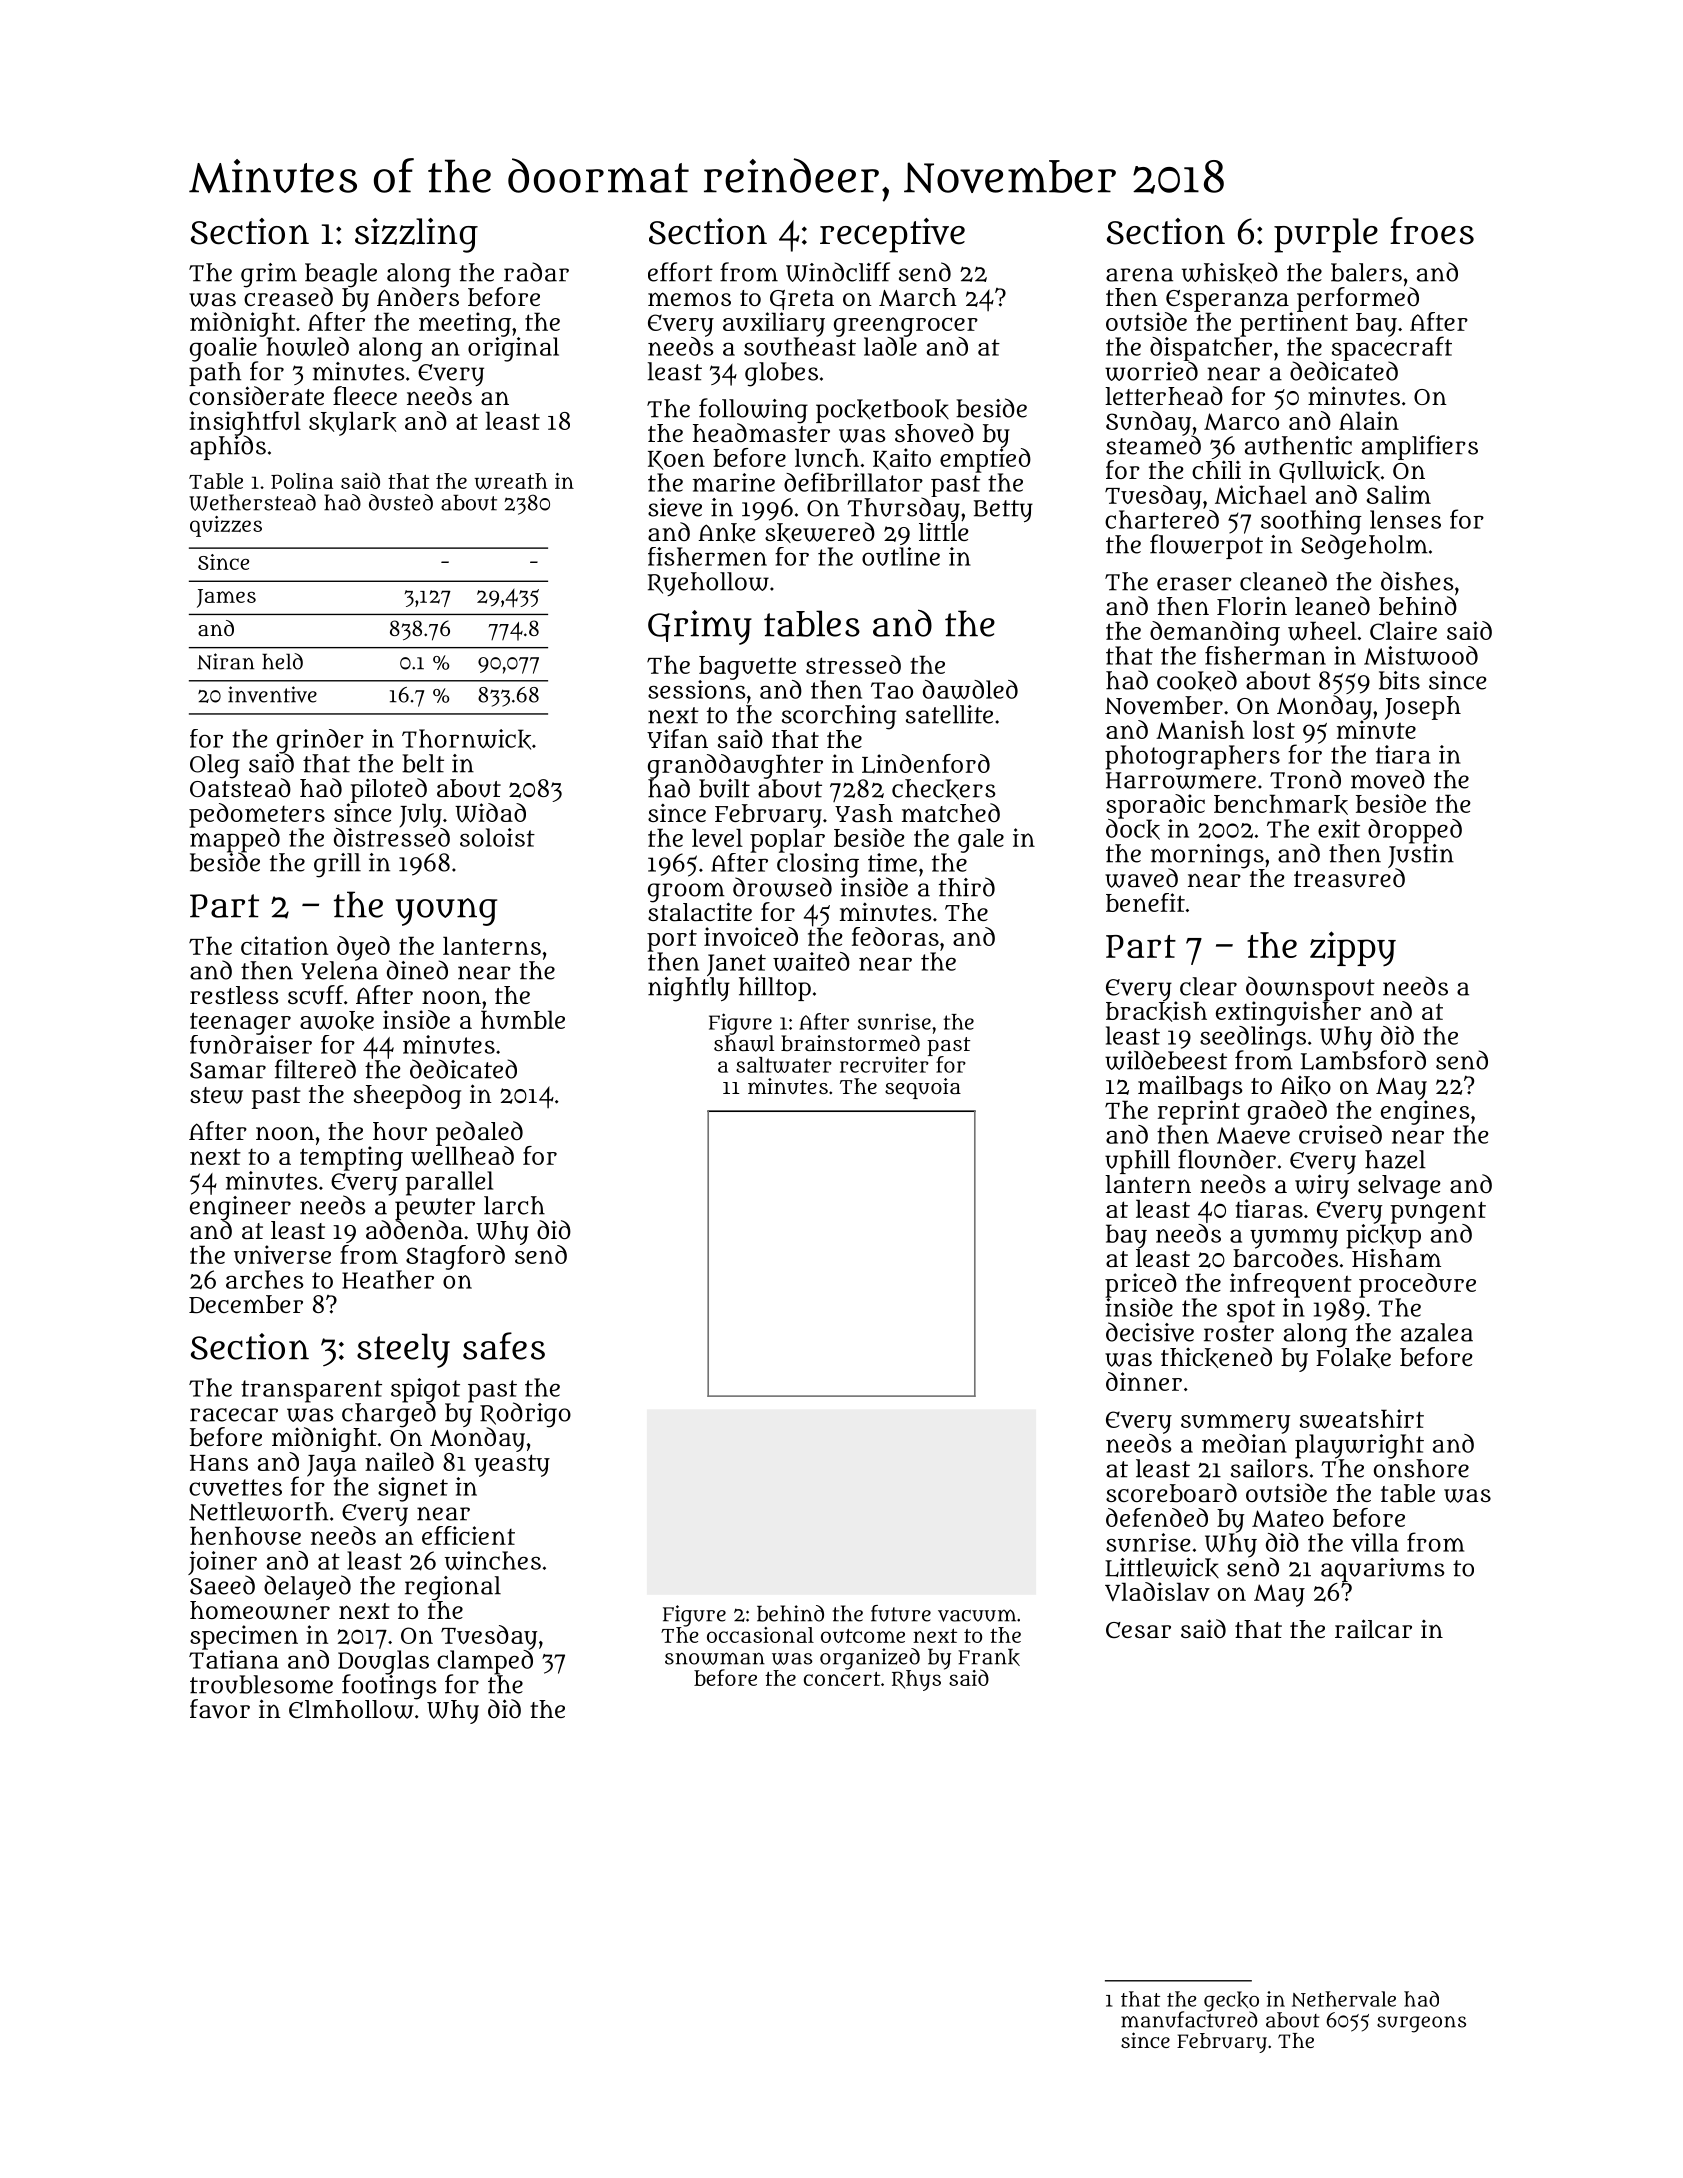  I want to click on snowman, so click(715, 1658).
